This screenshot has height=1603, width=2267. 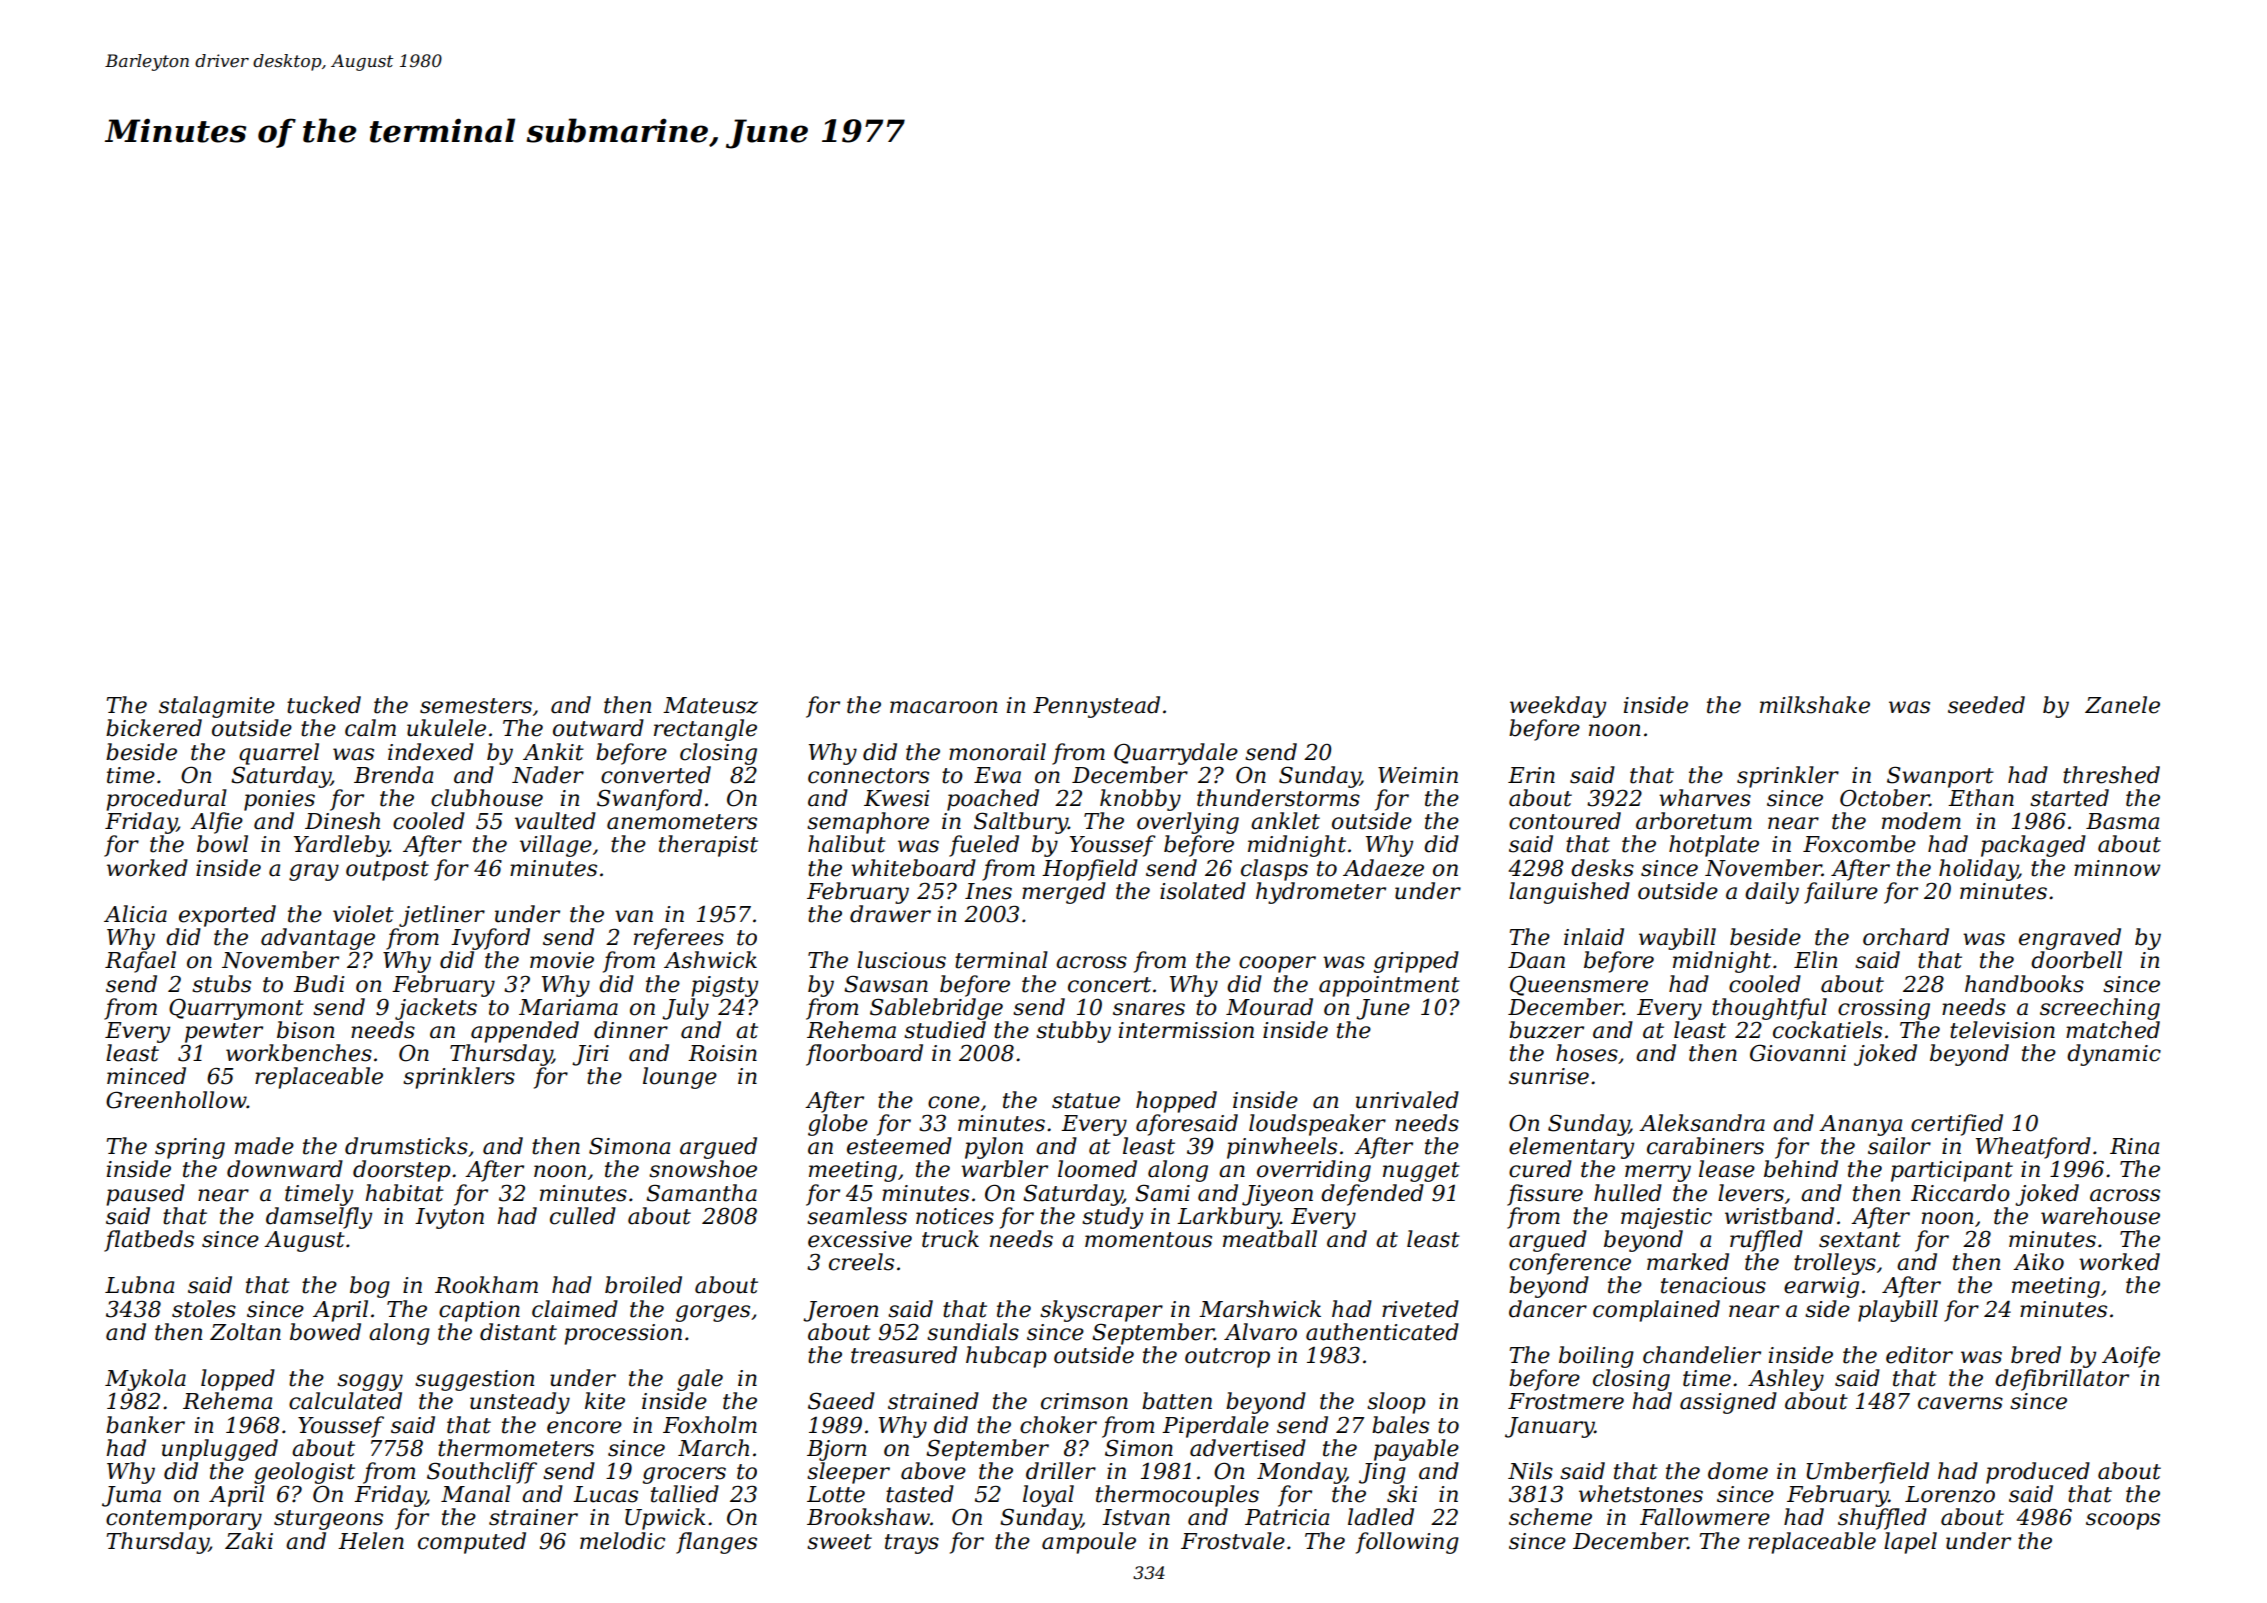 I want to click on cockatiels, so click(x=1827, y=1030).
